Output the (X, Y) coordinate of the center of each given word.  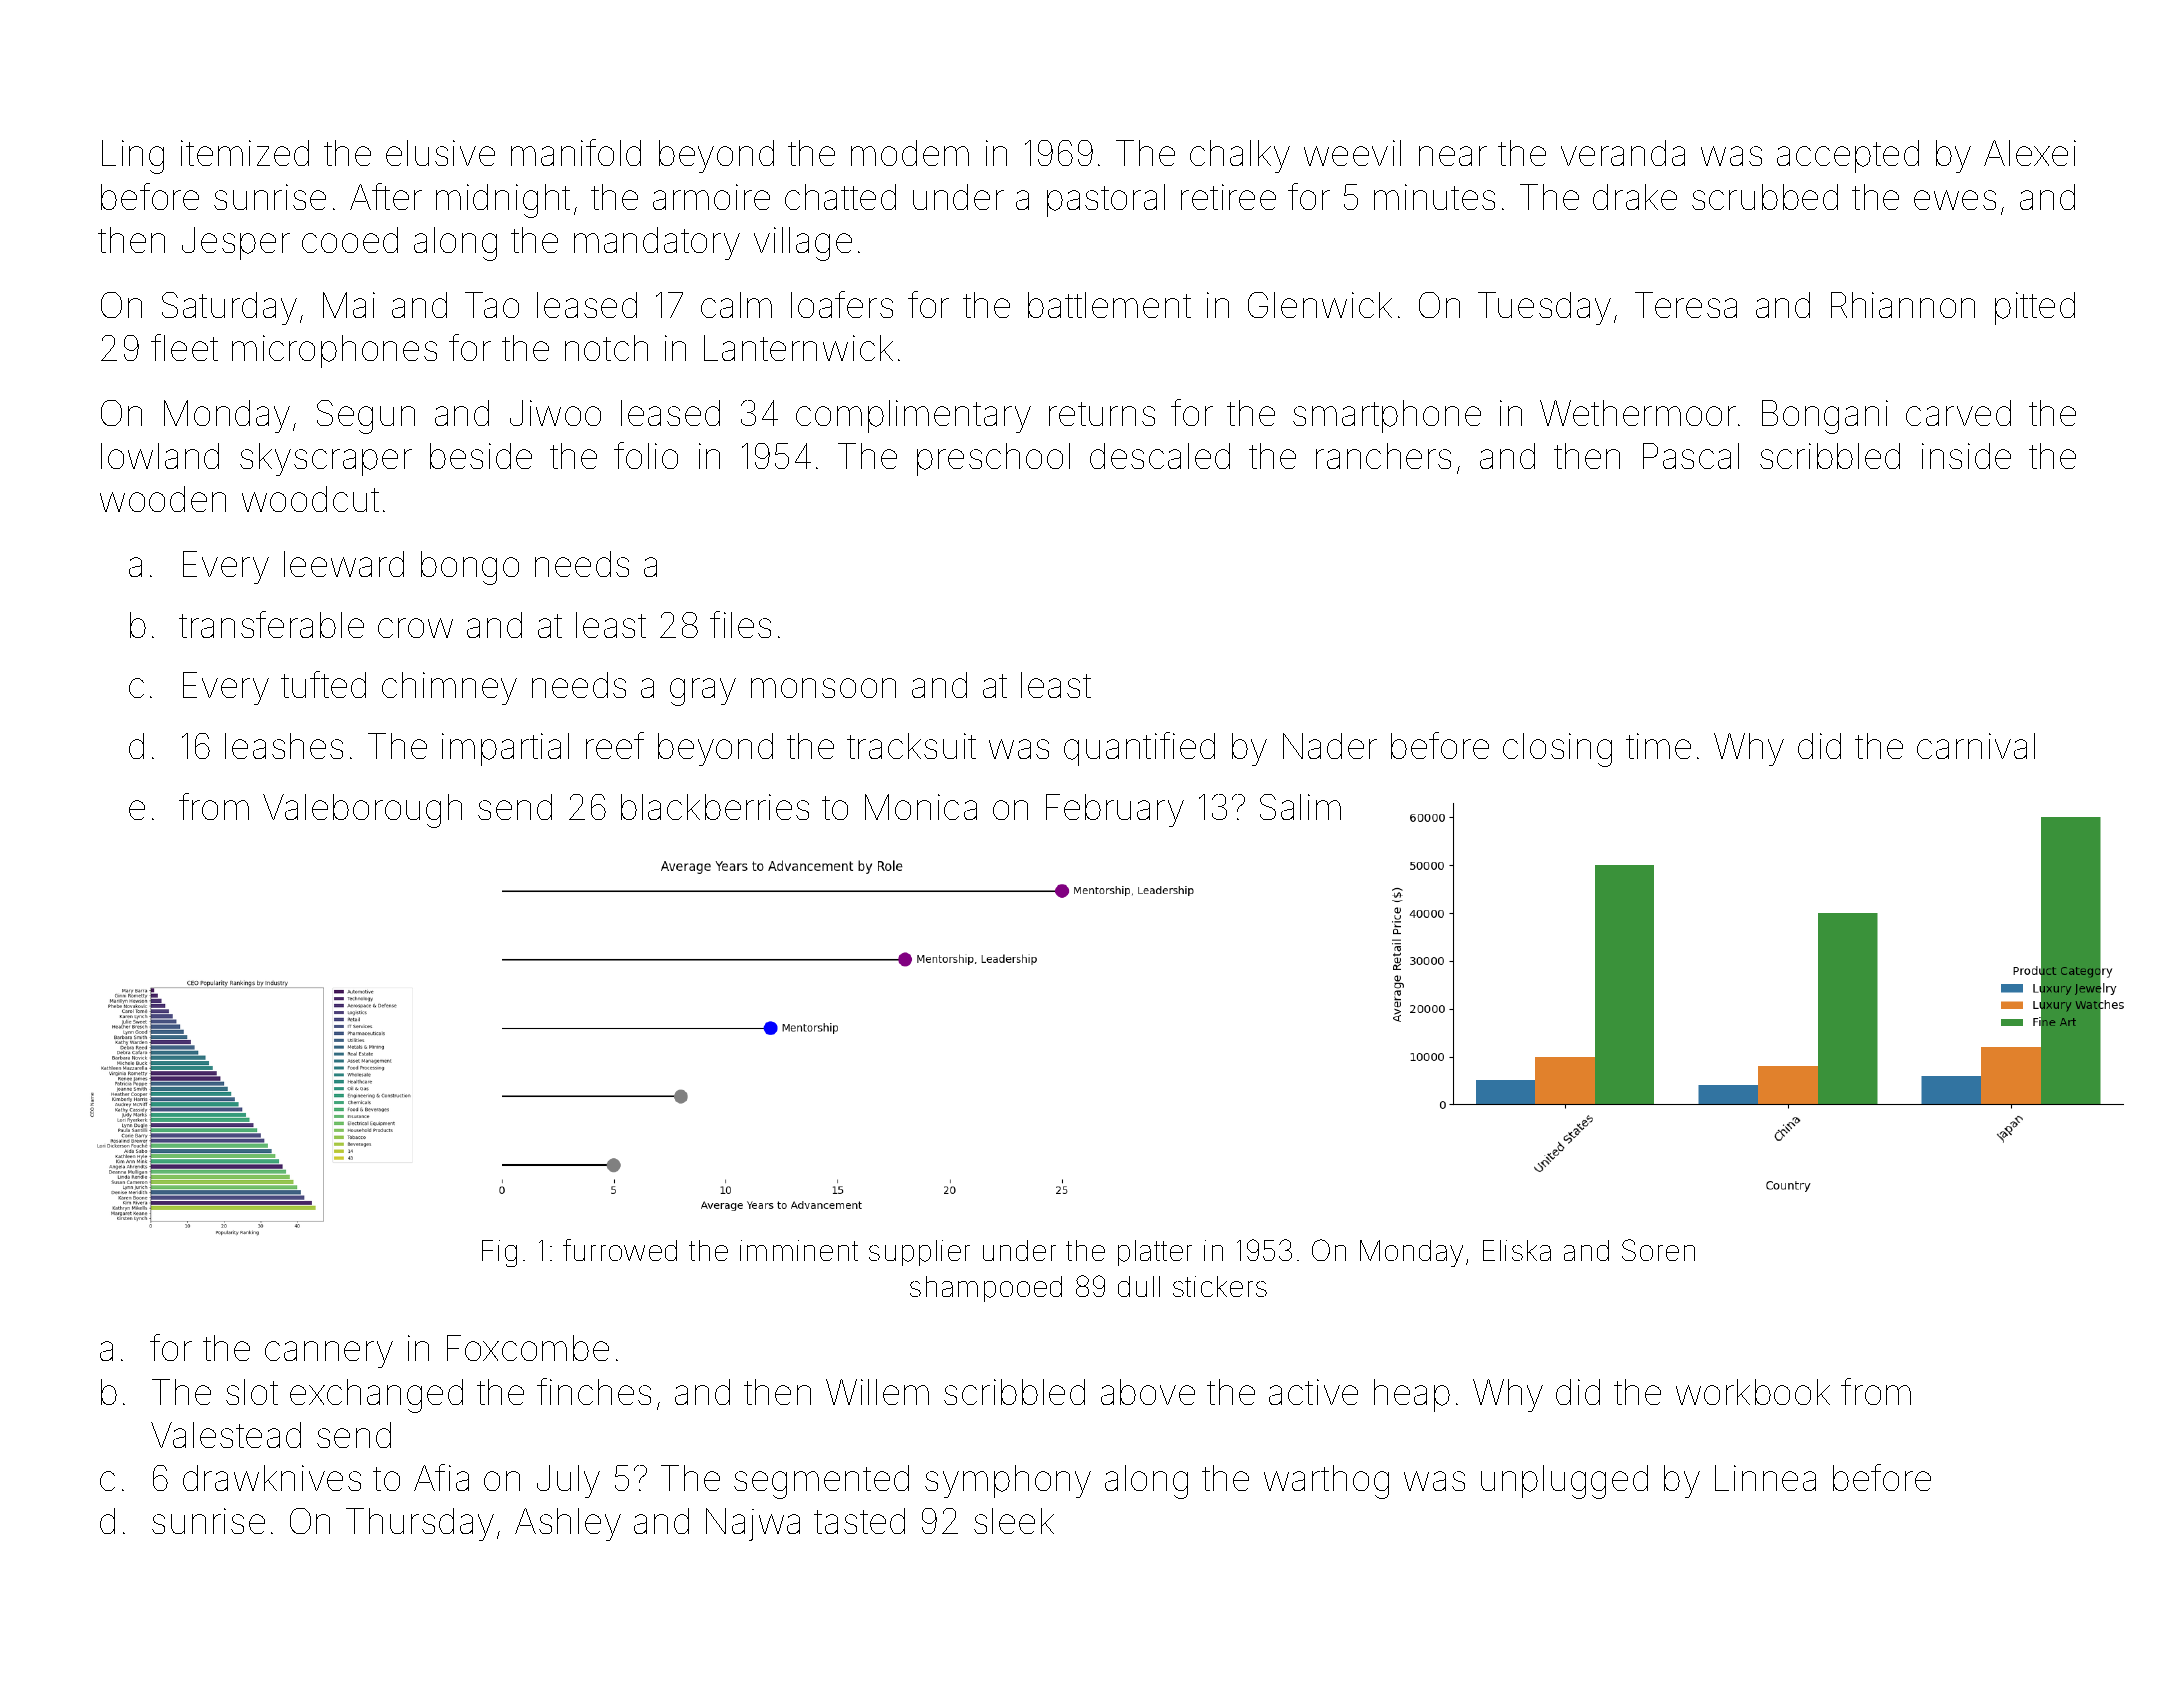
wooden (163, 499)
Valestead (226, 1435)
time (1658, 746)
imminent (799, 1250)
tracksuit (911, 746)
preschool (993, 459)
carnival (1976, 746)
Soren (1658, 1250)
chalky (1240, 156)
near (1453, 156)
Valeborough (362, 811)
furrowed (620, 1250)
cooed (350, 240)
